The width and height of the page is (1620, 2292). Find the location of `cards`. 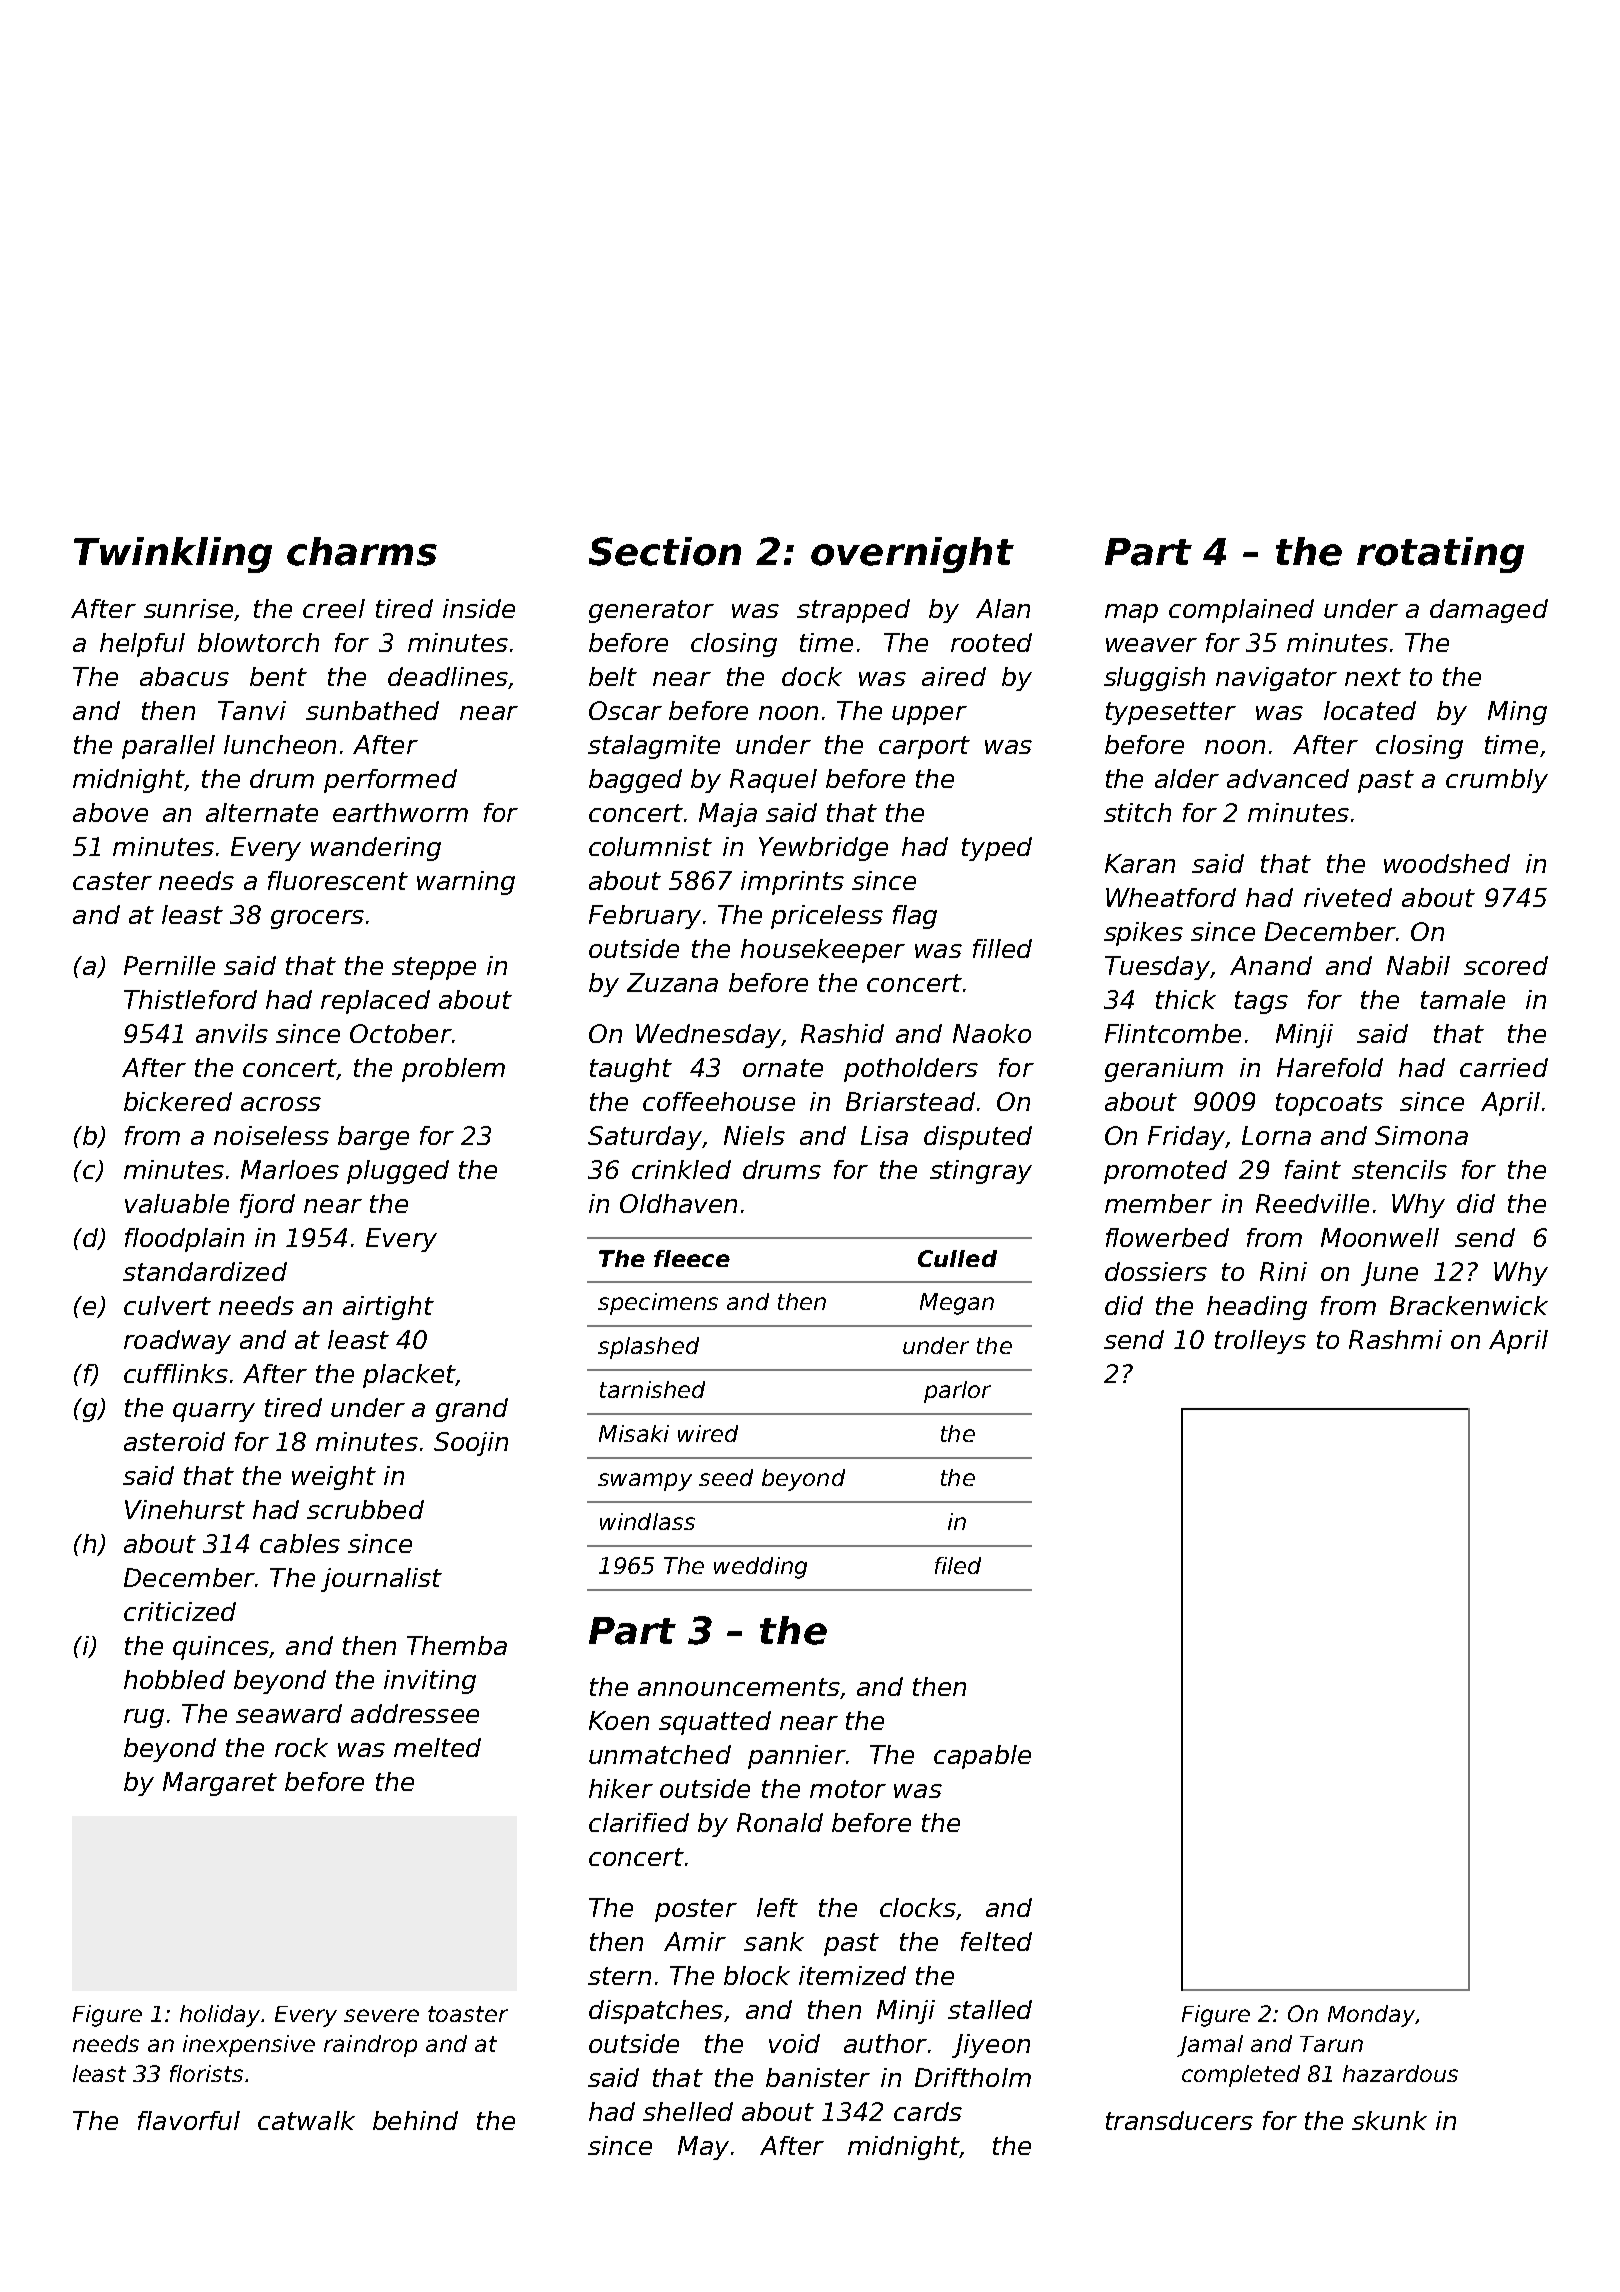

cards is located at coordinates (928, 2111).
